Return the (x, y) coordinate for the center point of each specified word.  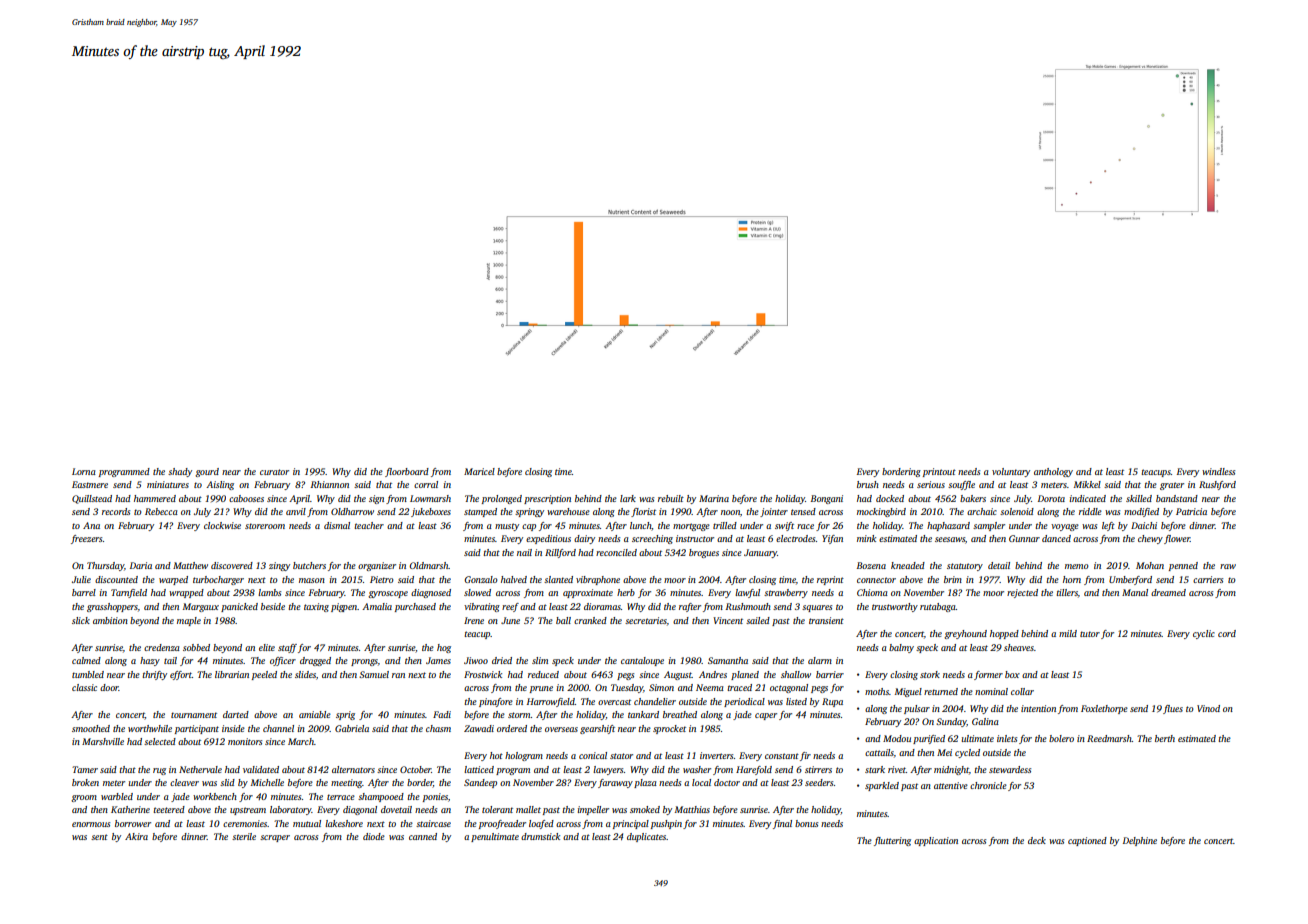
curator (274, 472)
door (109, 687)
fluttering (892, 841)
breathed (680, 714)
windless (1218, 471)
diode (374, 836)
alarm (820, 660)
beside (273, 606)
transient (826, 620)
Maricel (479, 471)
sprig (345, 715)
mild (1068, 633)
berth (1165, 738)
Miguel (908, 692)
